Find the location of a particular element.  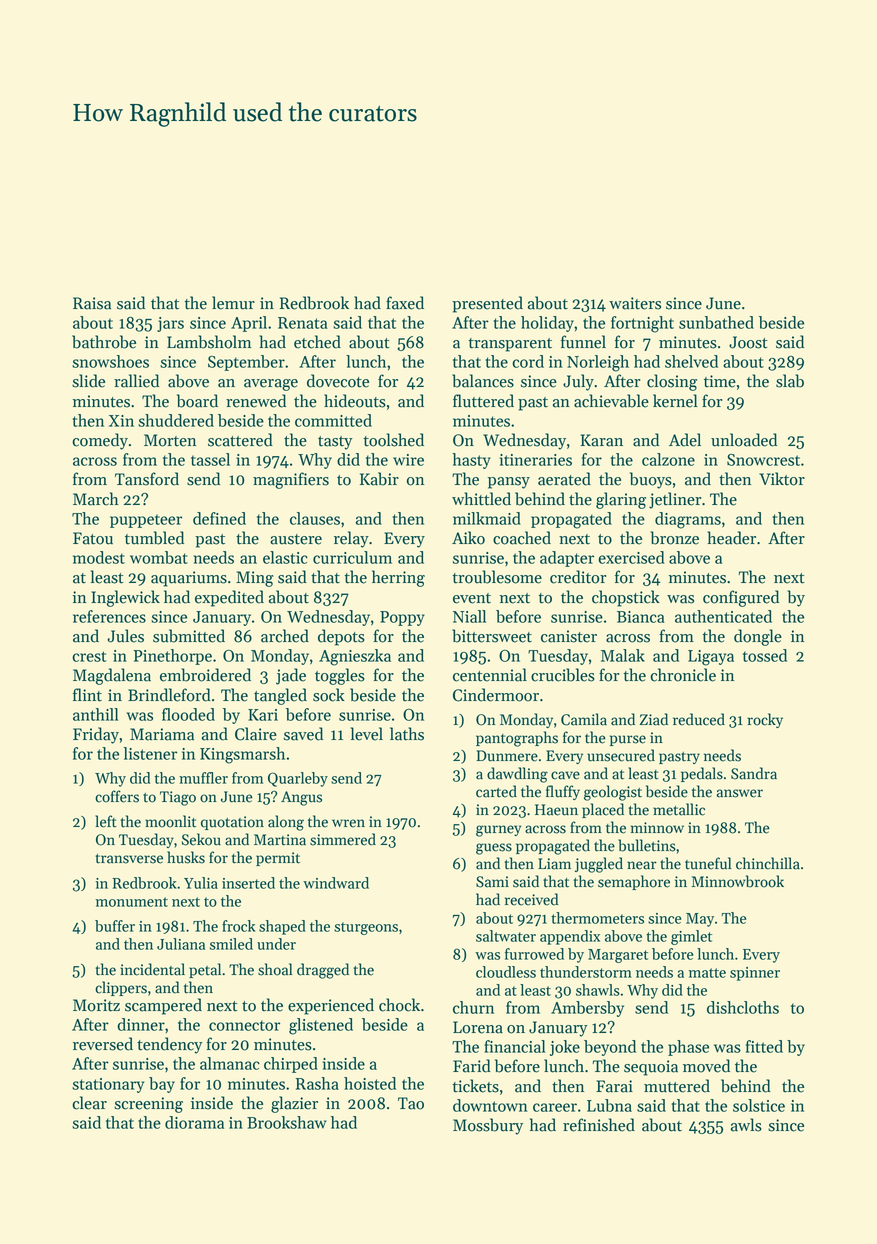

relay is located at coordinates (351, 539).
